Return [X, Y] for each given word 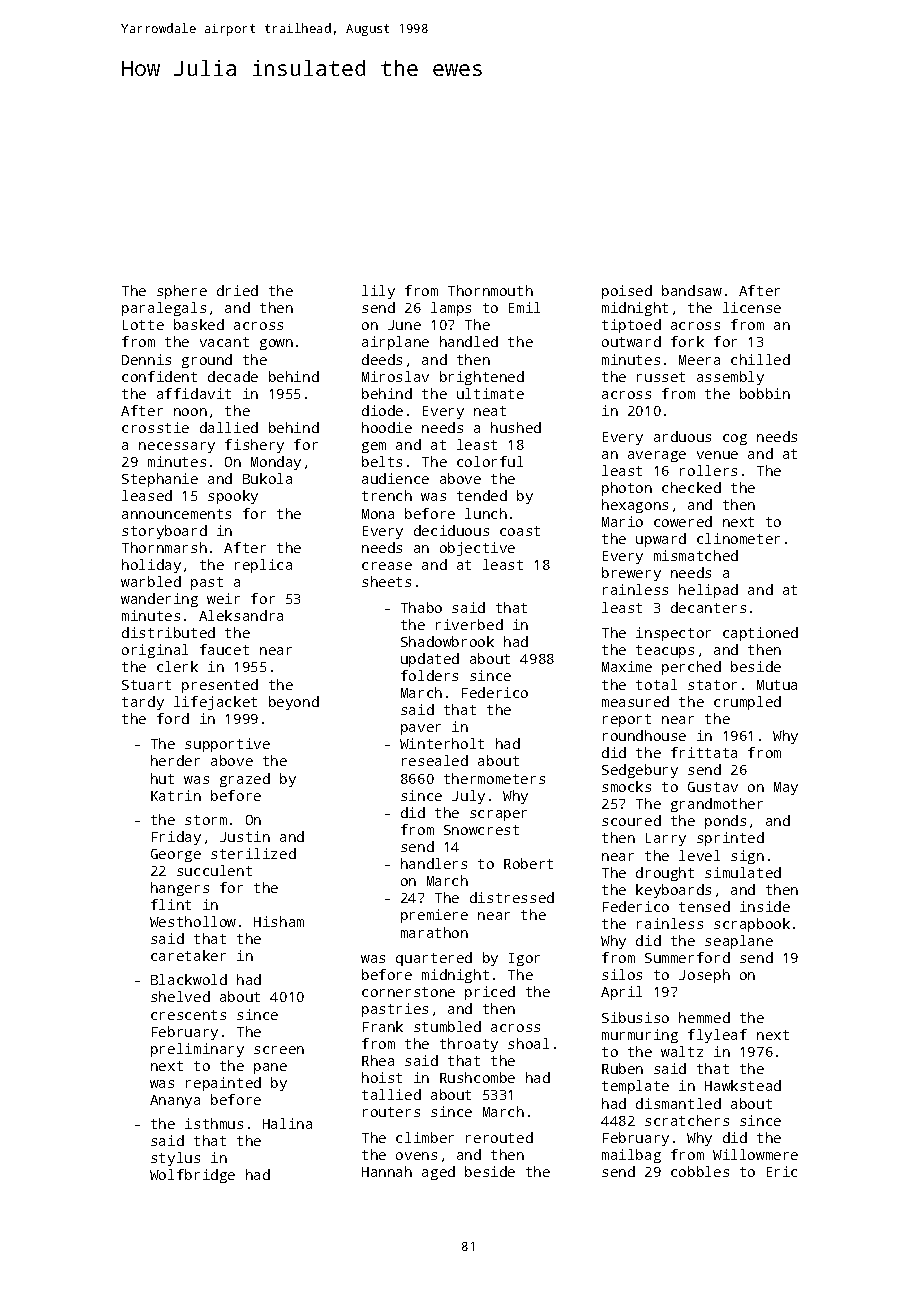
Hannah [387, 1171]
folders [429, 675]
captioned [760, 634]
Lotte [143, 325]
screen [279, 1050]
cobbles [700, 1171]
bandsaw [692, 290]
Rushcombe [477, 1077]
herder [175, 760]
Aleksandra [241, 615]
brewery [631, 574]
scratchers [687, 1120]
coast [520, 531]
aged [438, 1173]
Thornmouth [490, 290]
